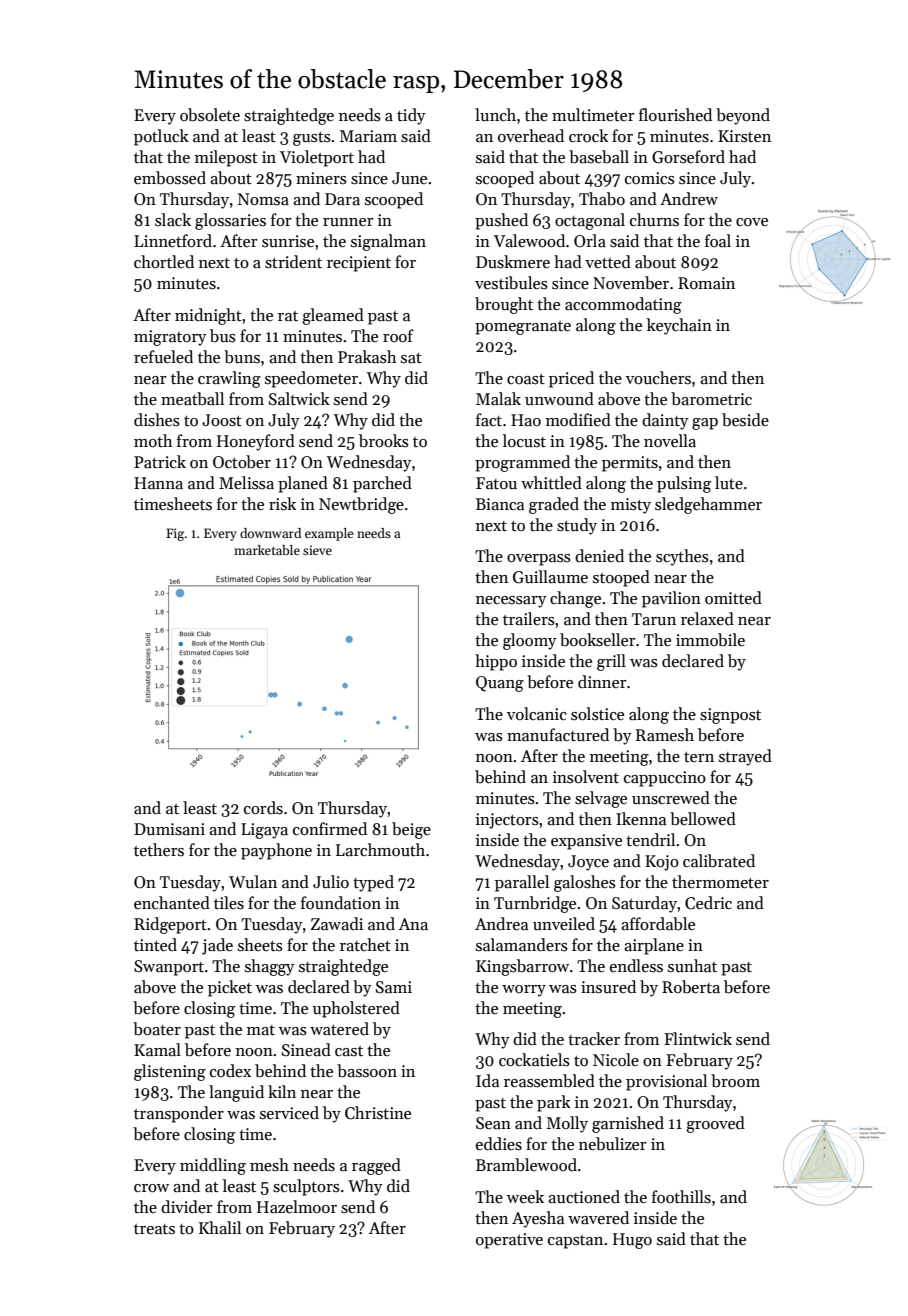  I want to click on gusts, so click(312, 139).
